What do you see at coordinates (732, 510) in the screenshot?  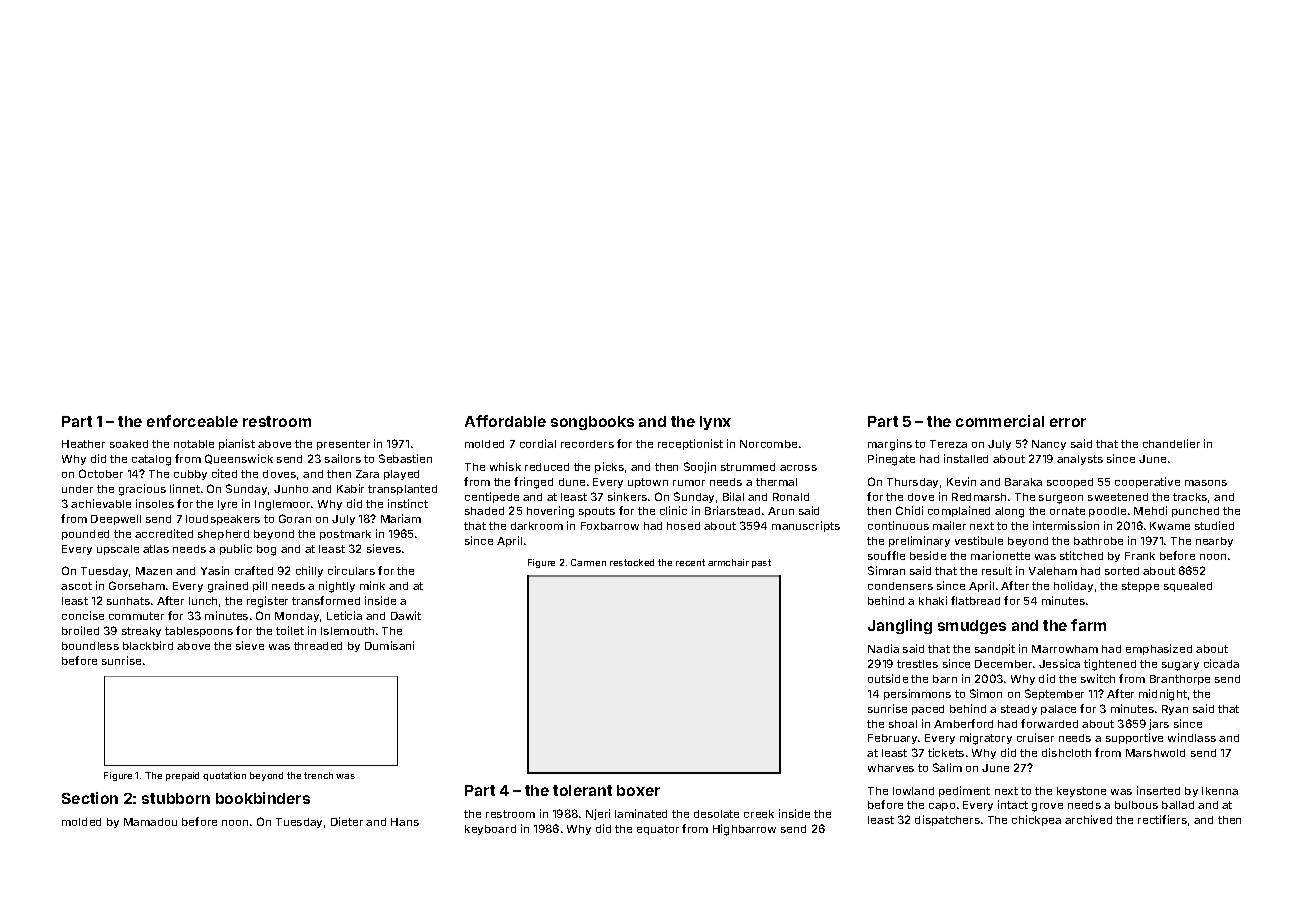 I see `Briarstead` at bounding box center [732, 510].
